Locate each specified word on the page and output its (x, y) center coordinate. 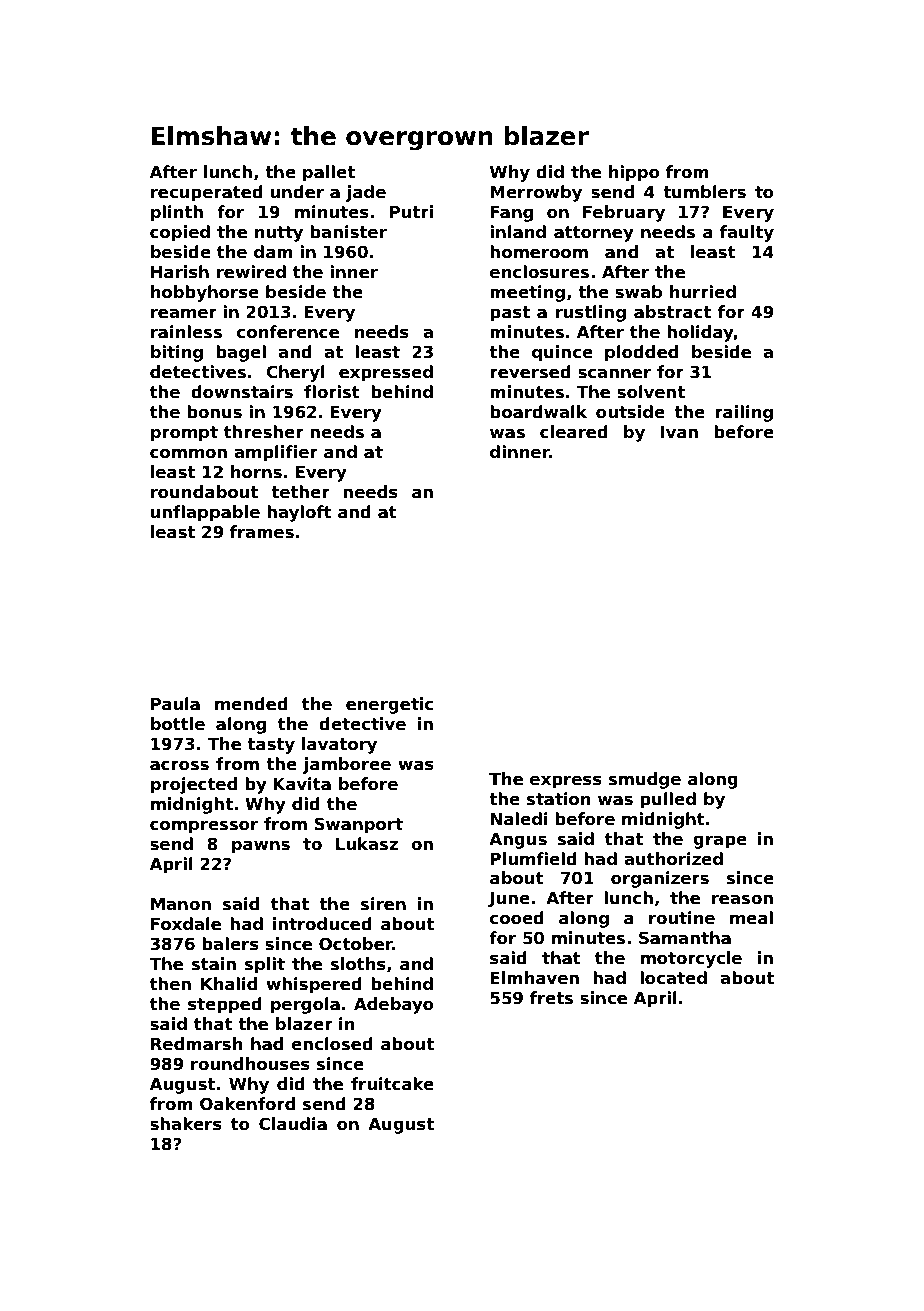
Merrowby (536, 193)
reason (742, 899)
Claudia (293, 1124)
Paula (175, 704)
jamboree (347, 765)
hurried (703, 292)
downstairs (242, 392)
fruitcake (392, 1084)
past (510, 314)
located (673, 978)
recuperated (207, 193)
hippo (634, 173)
